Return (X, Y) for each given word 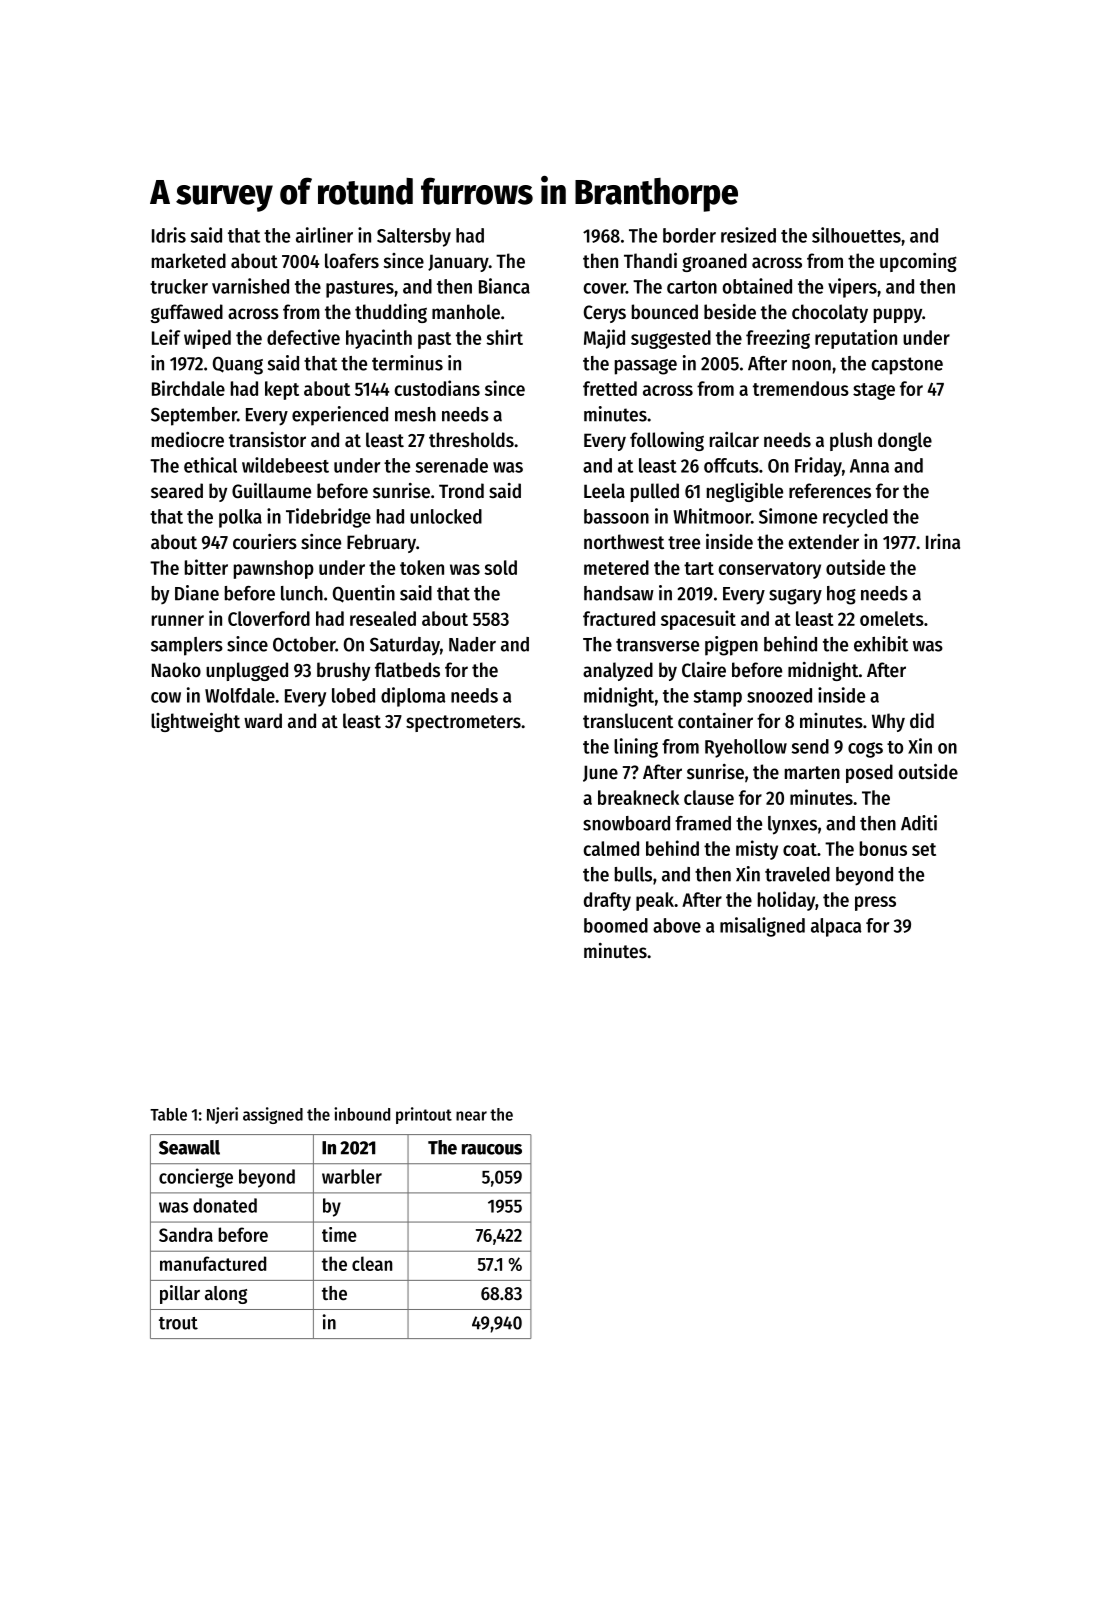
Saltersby (414, 237)
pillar (180, 1294)
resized (748, 235)
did (922, 721)
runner (178, 620)
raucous (492, 1149)
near (471, 1116)
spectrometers (463, 723)
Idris (169, 235)
